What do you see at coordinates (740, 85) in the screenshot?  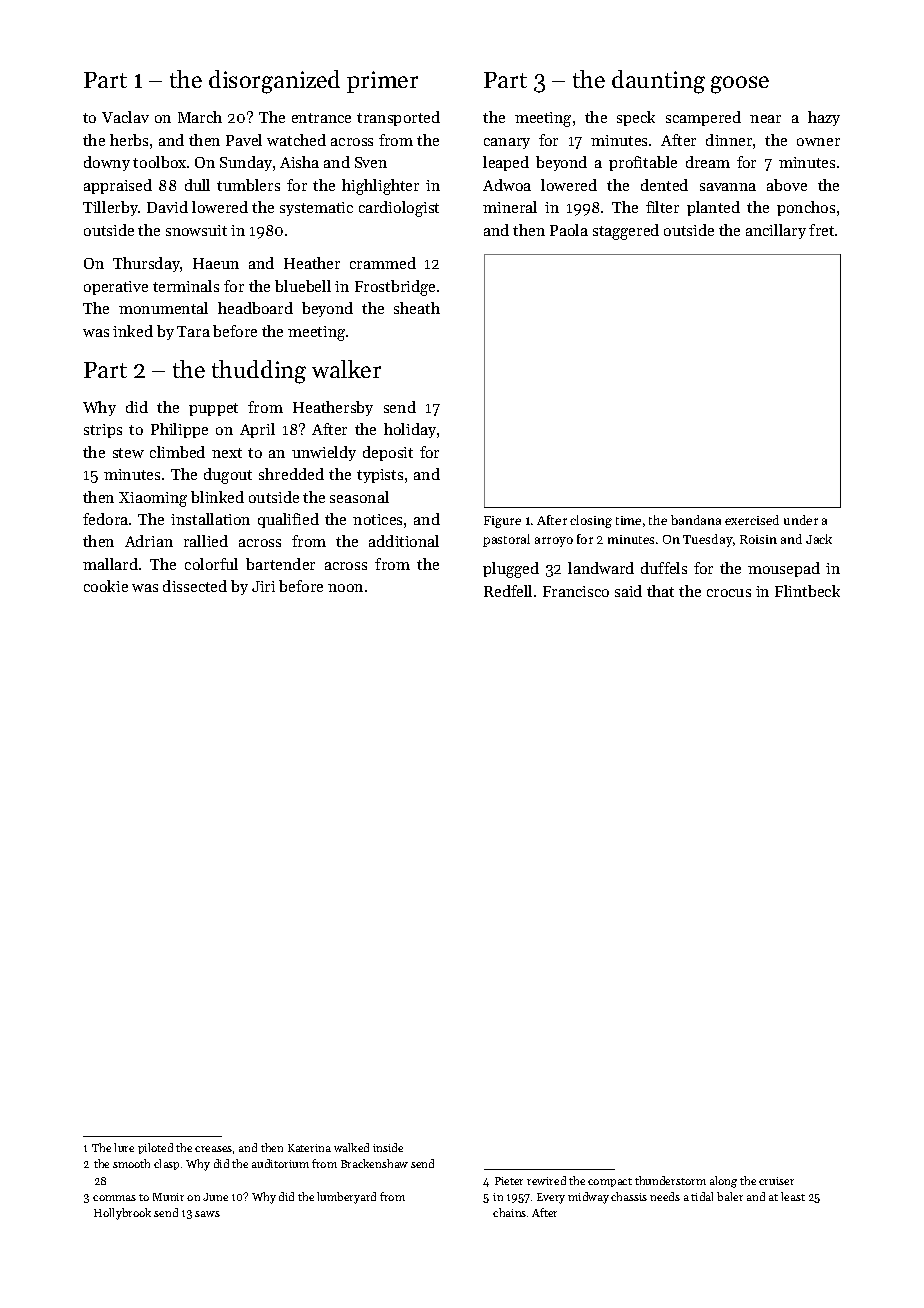 I see `goose` at bounding box center [740, 85].
